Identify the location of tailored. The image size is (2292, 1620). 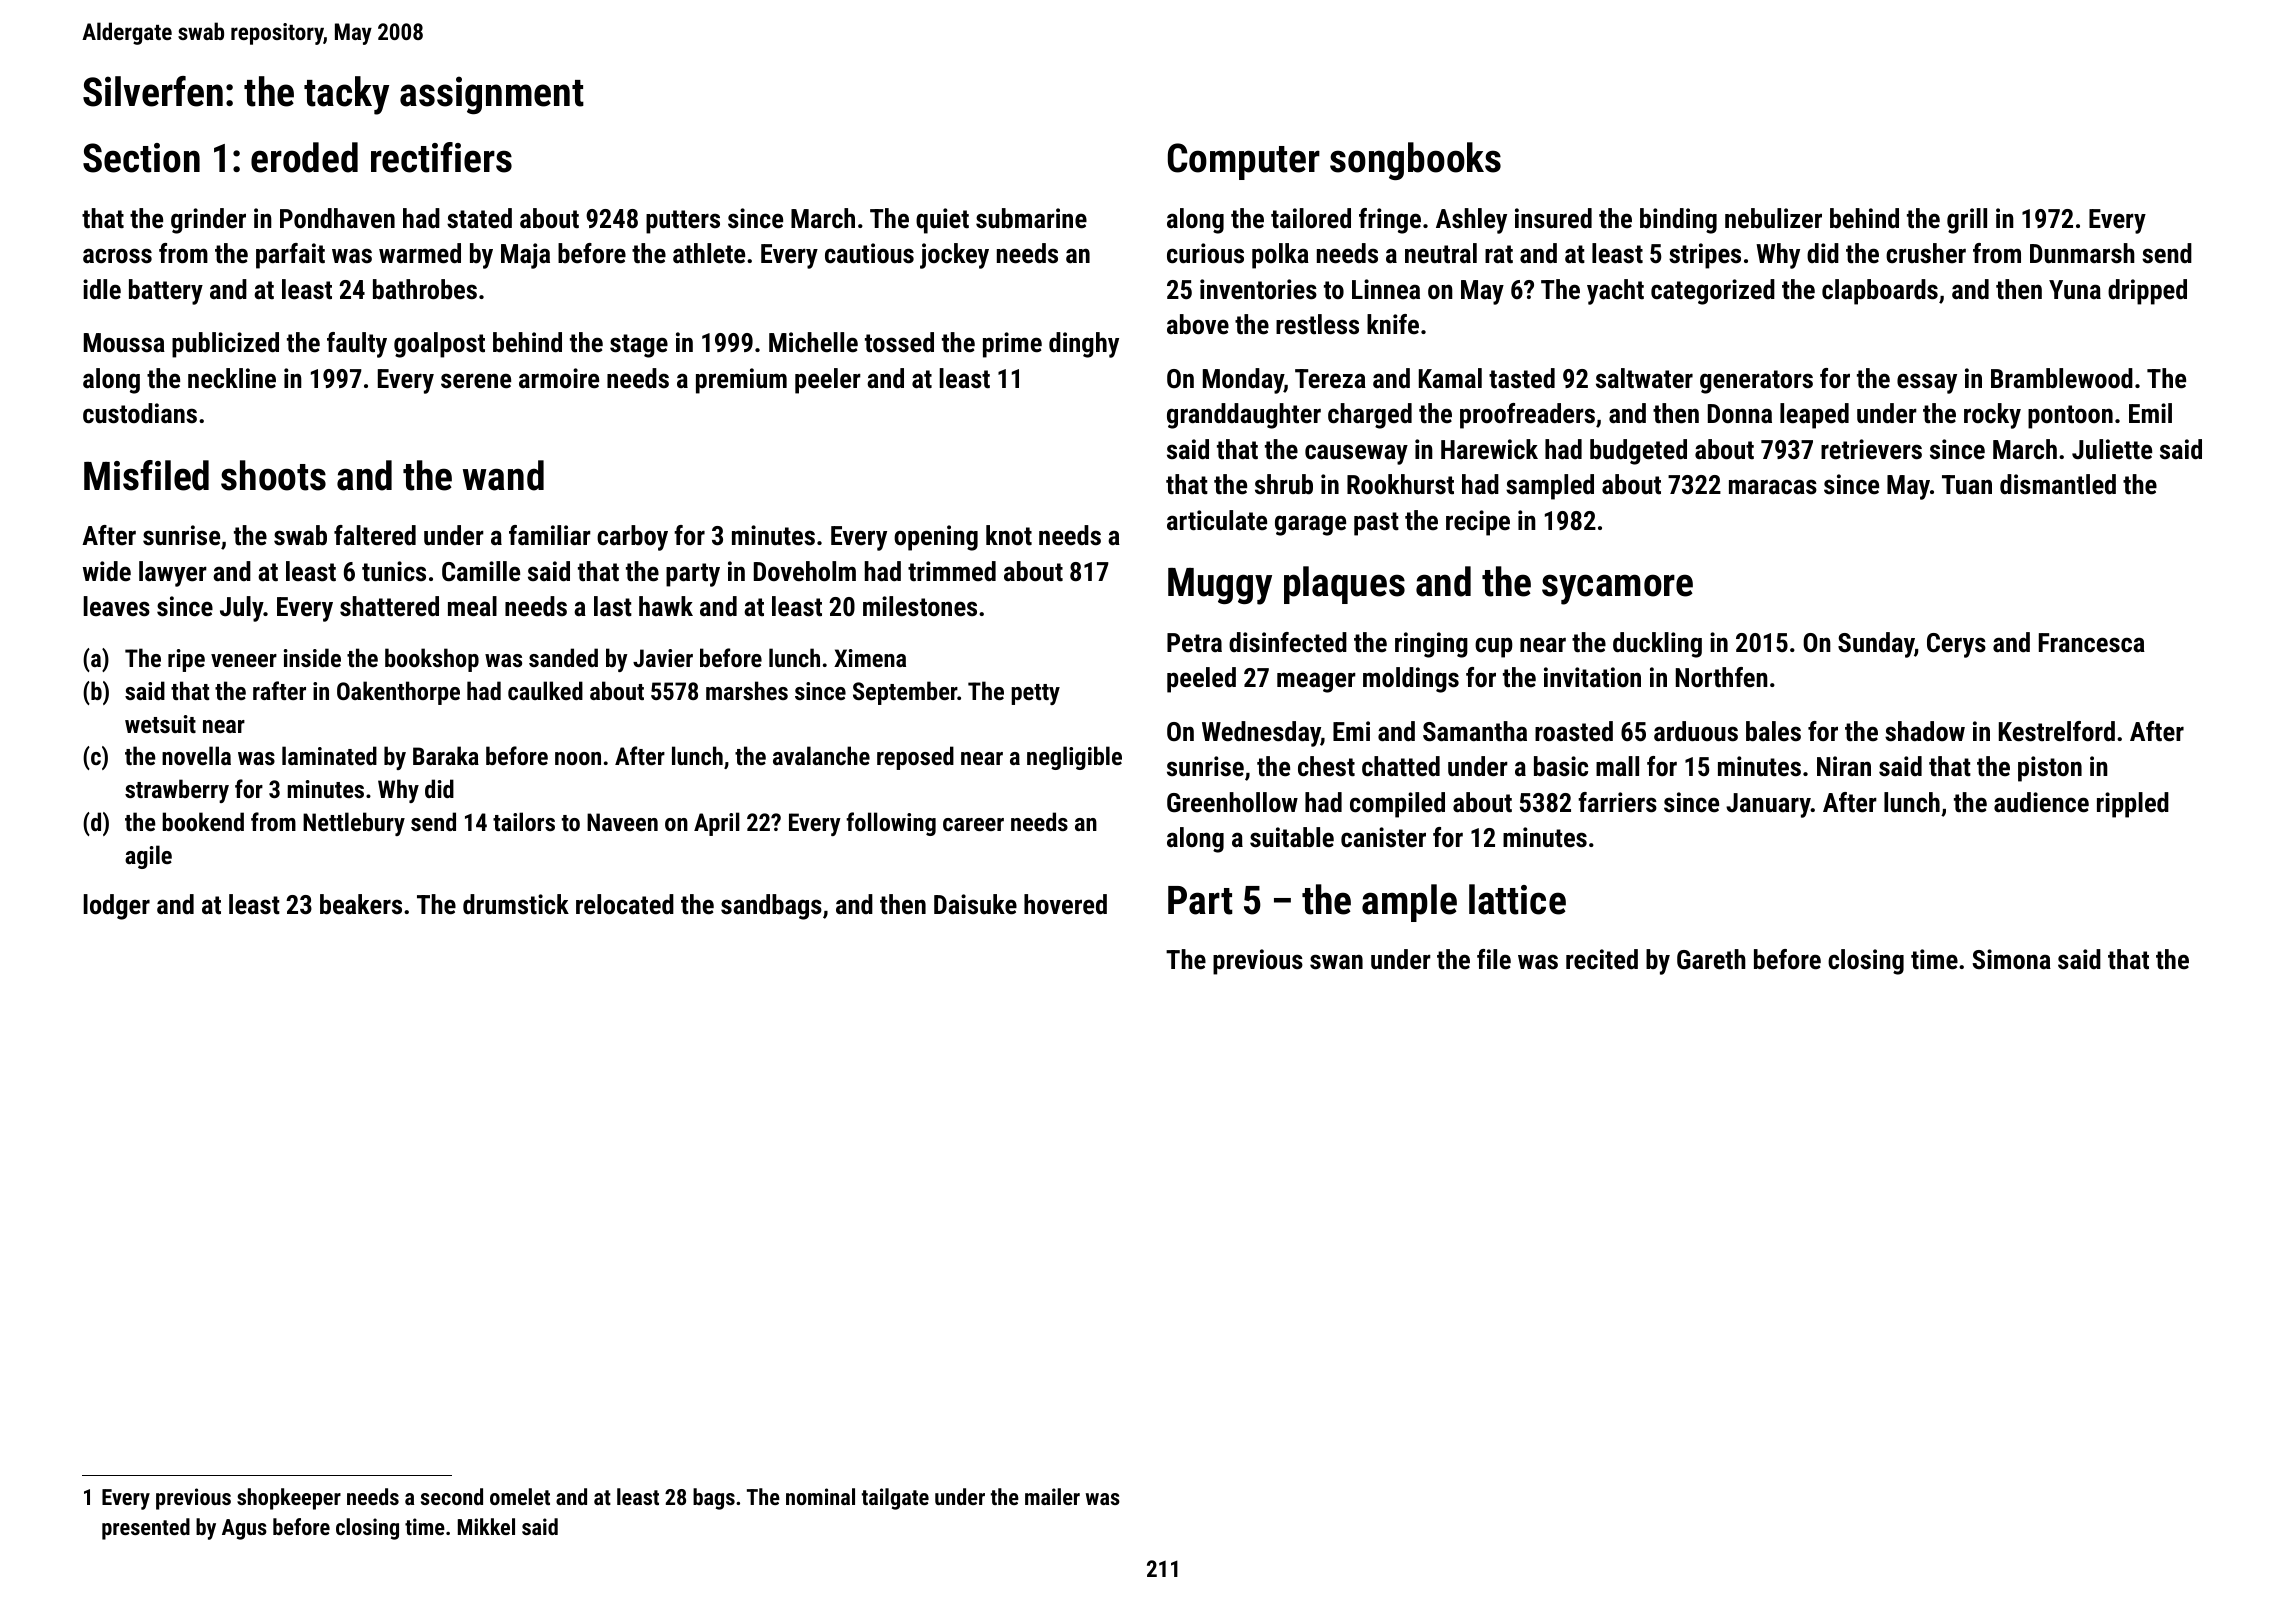
(1311, 218).
